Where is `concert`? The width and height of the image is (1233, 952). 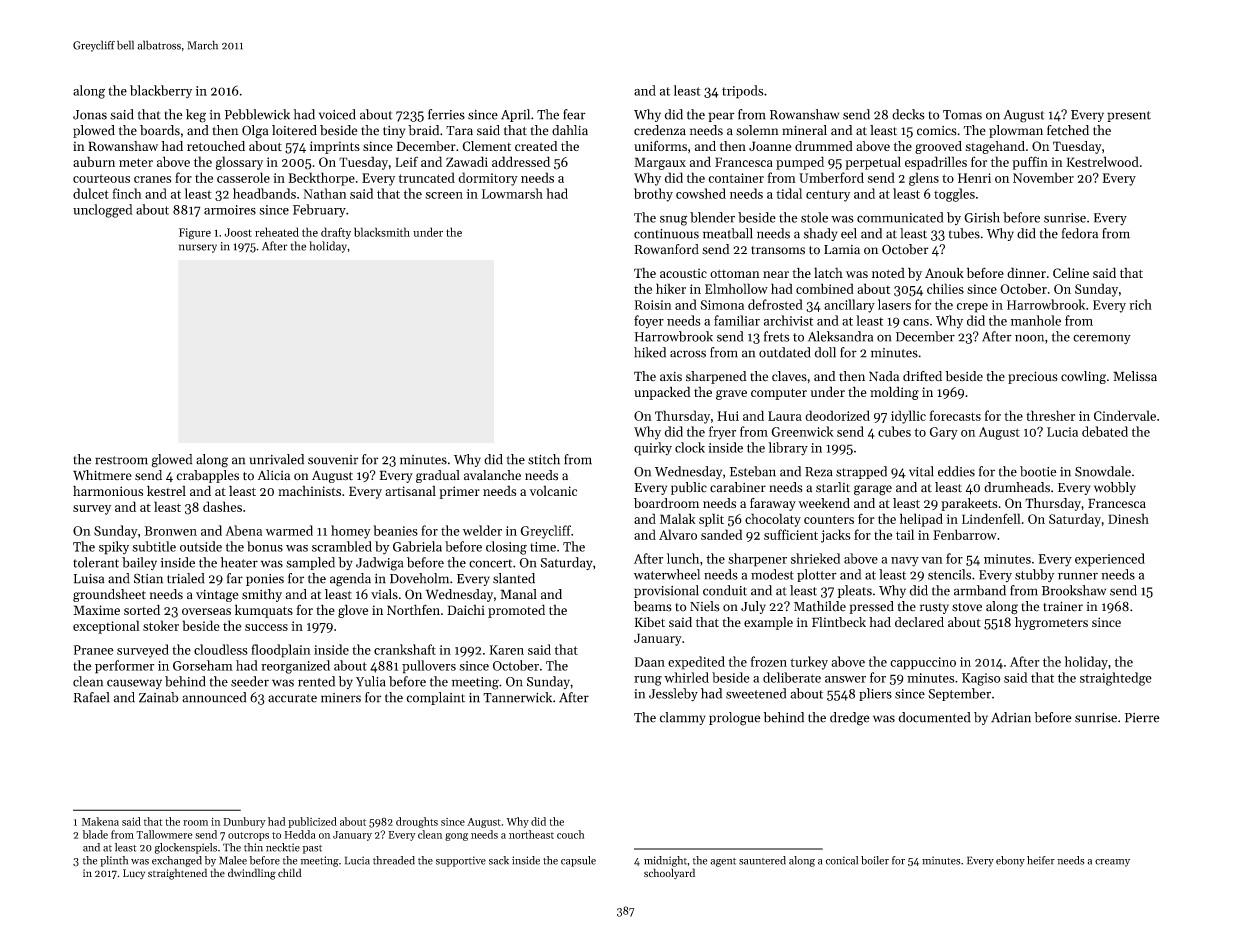 concert is located at coordinates (490, 563).
